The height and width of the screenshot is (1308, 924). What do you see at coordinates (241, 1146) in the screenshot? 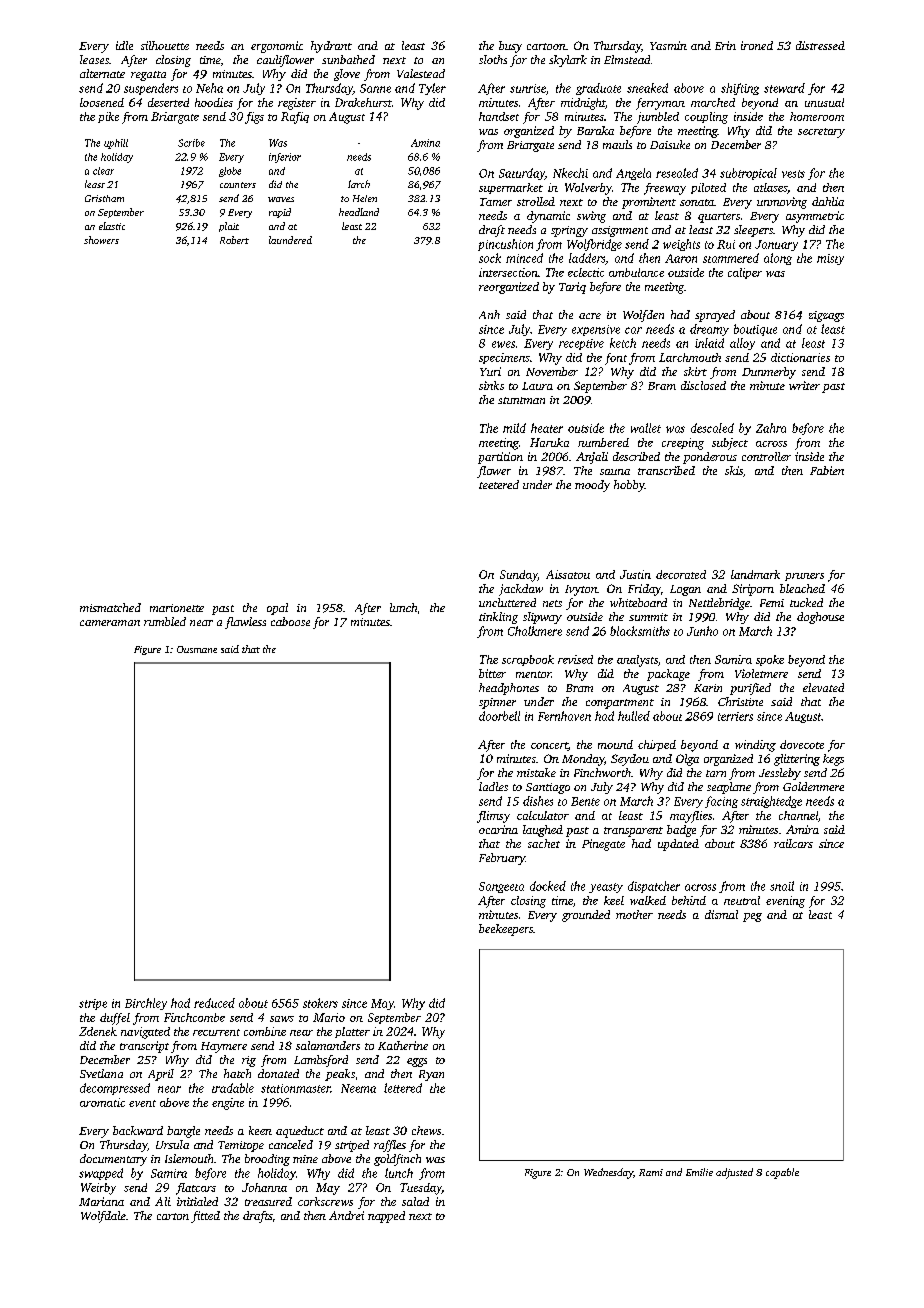
I see `Temitope` at bounding box center [241, 1146].
